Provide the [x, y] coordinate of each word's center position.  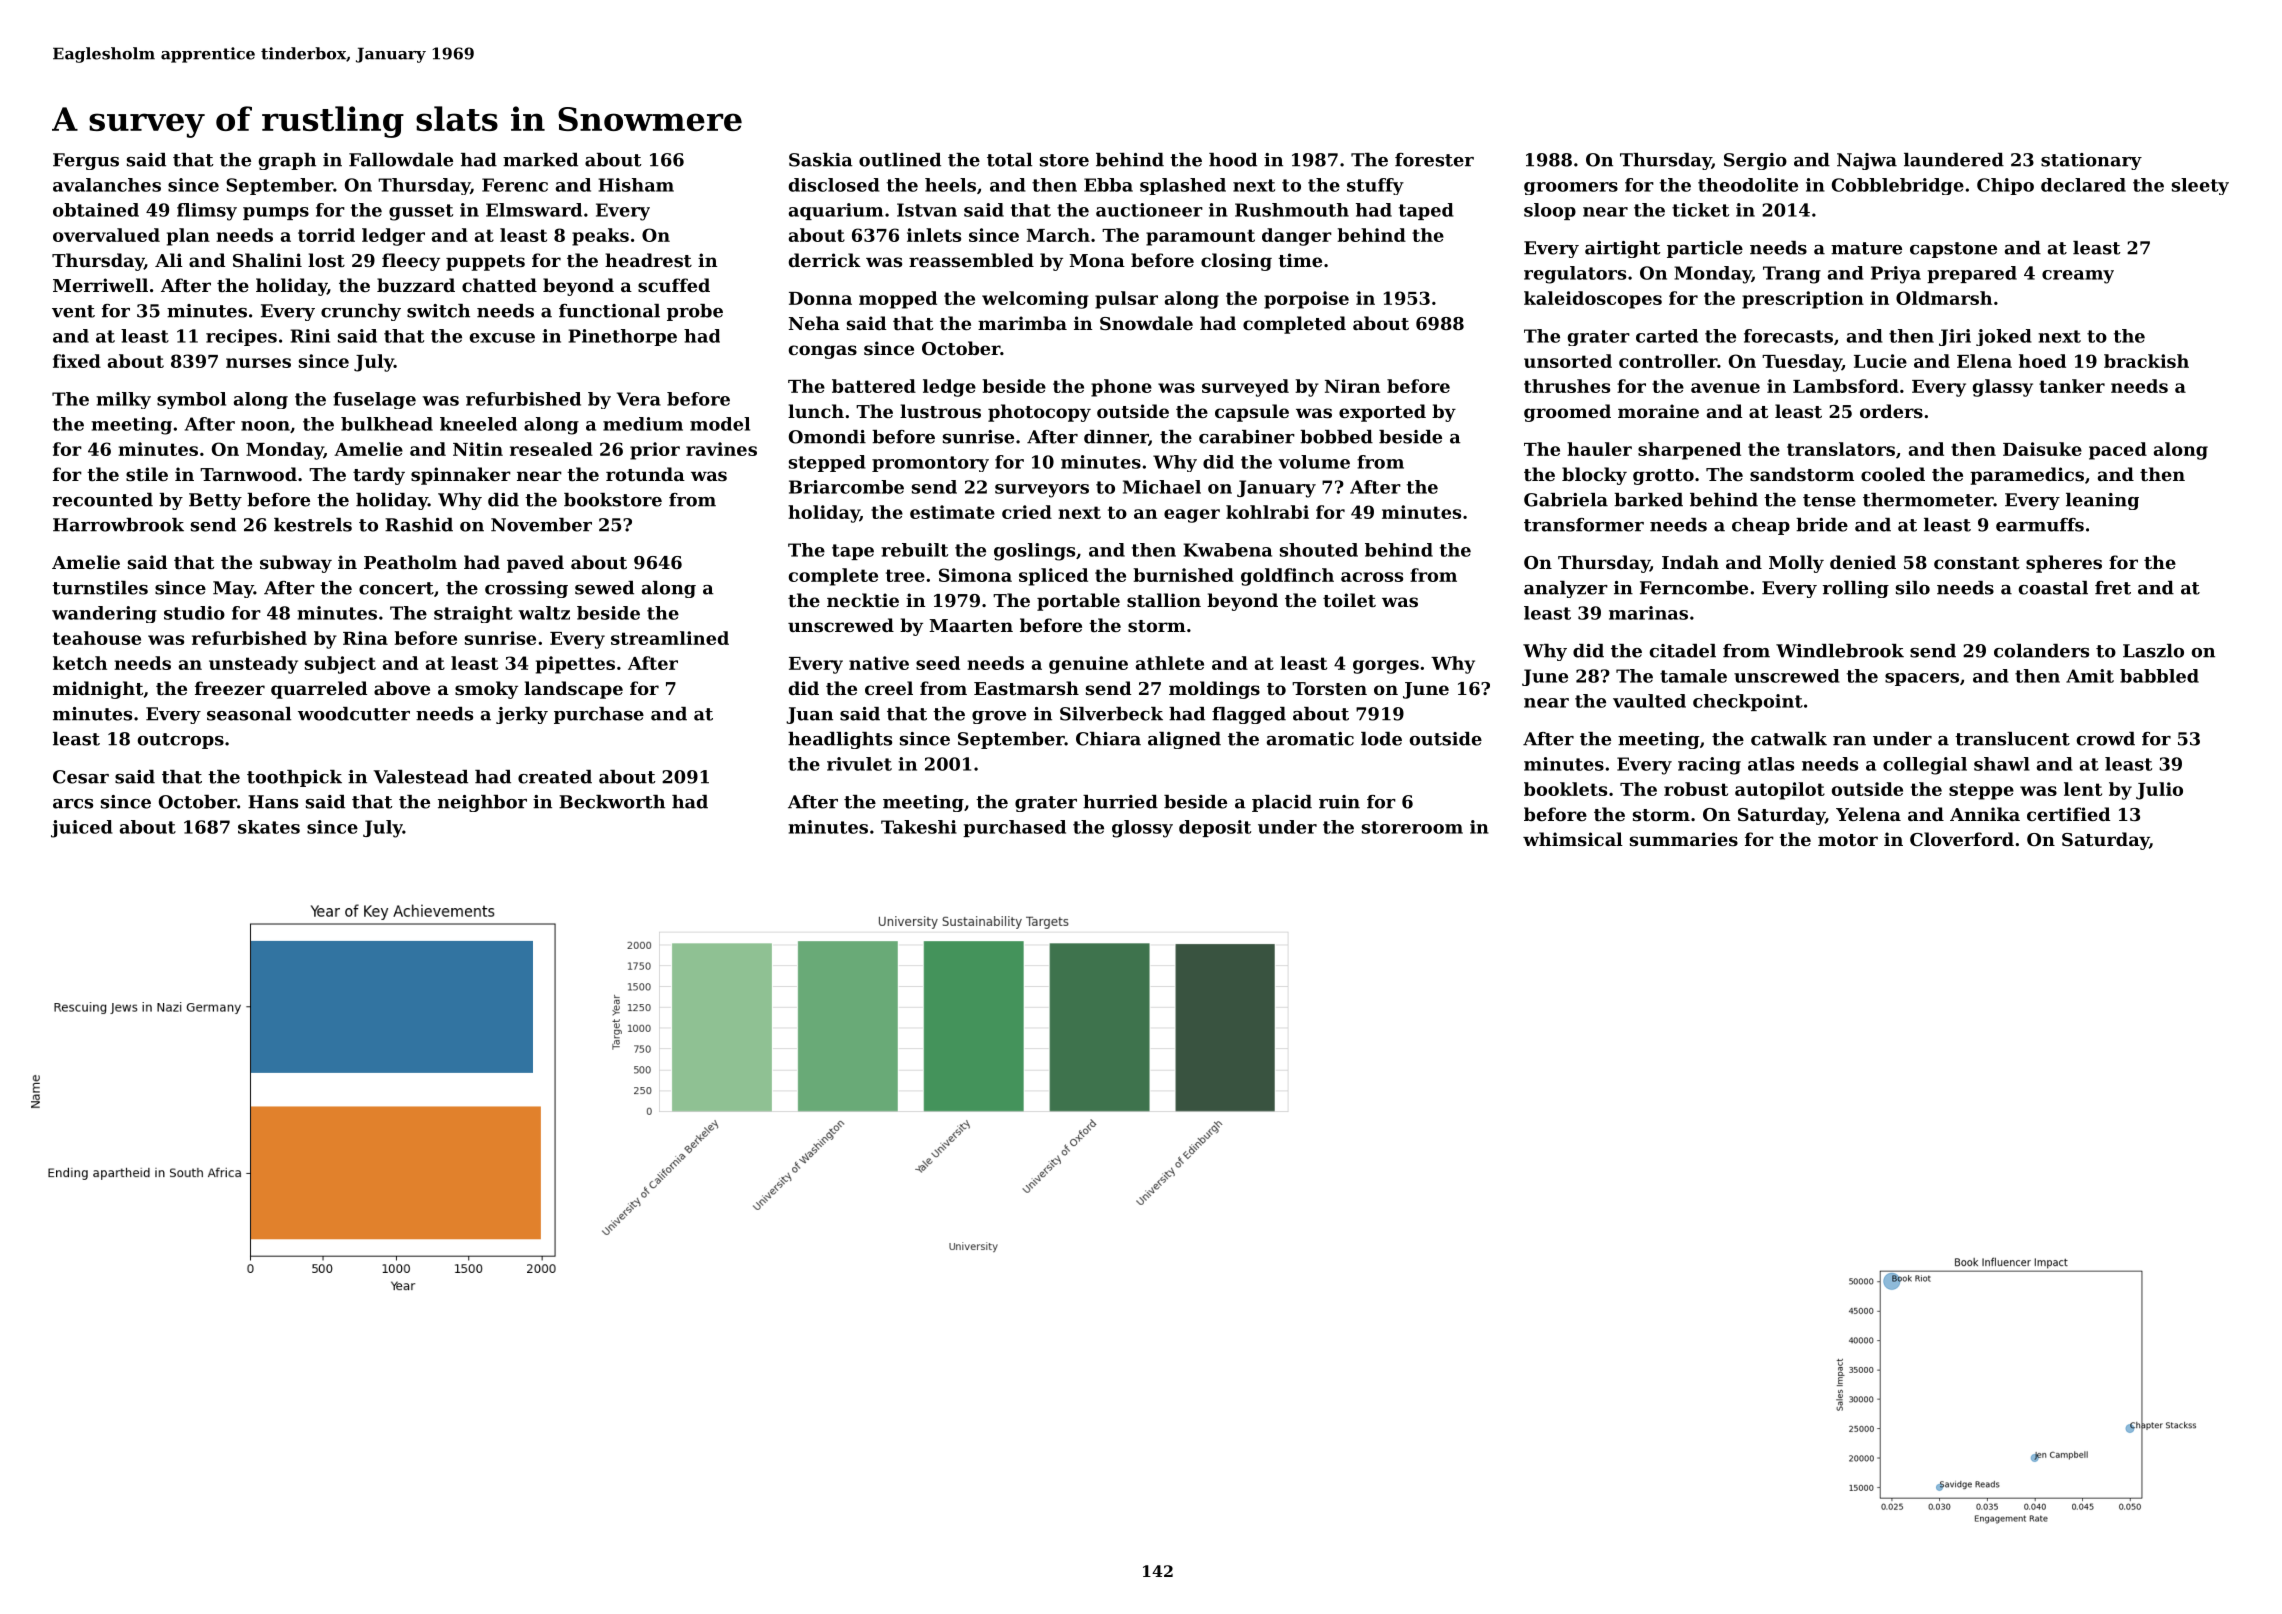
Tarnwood [248, 474]
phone [1121, 388]
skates [269, 827]
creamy [2078, 277]
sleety [2200, 186]
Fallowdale [401, 160]
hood [1233, 160]
